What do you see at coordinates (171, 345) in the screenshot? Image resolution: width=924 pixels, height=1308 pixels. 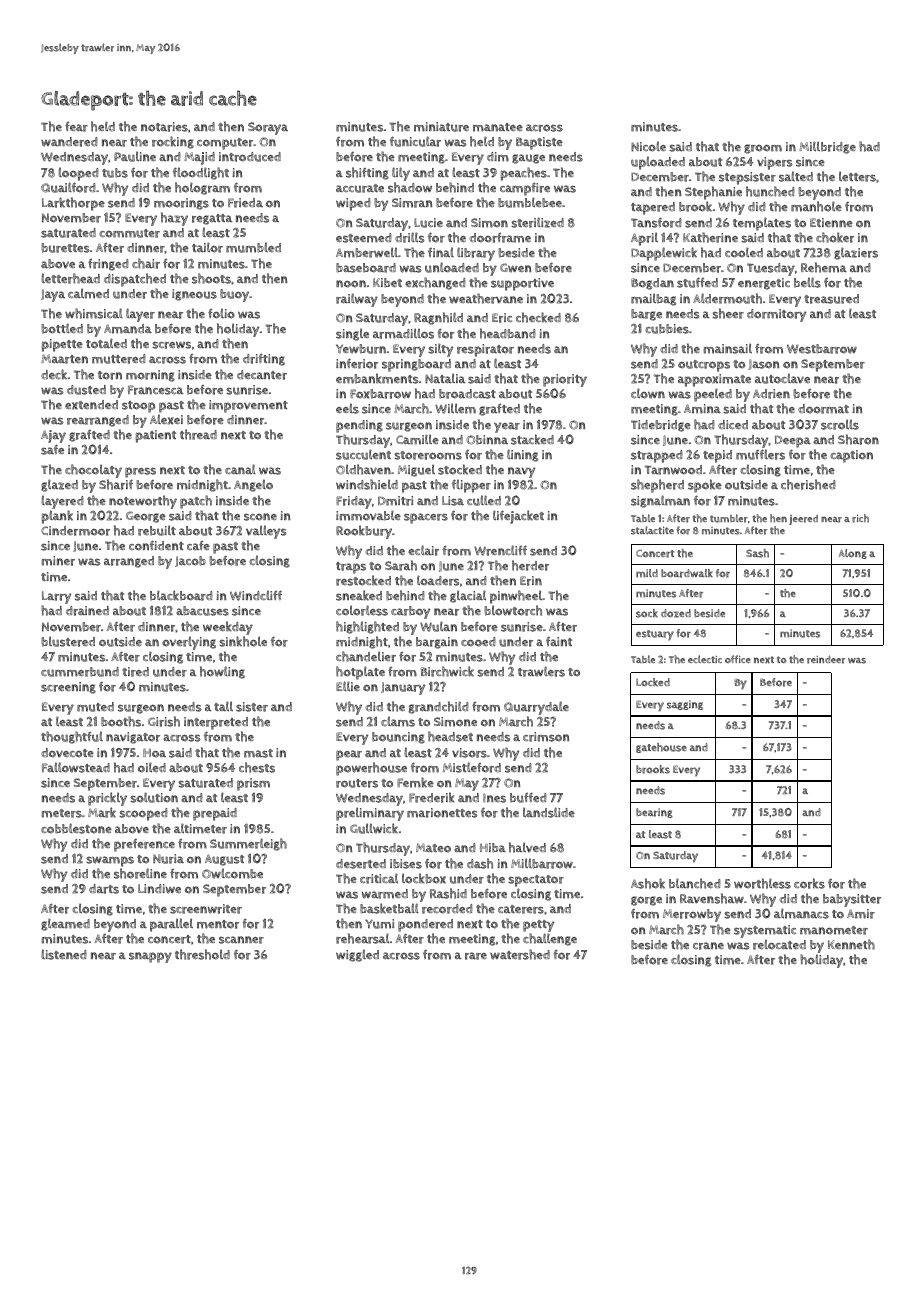 I see `screws` at bounding box center [171, 345].
